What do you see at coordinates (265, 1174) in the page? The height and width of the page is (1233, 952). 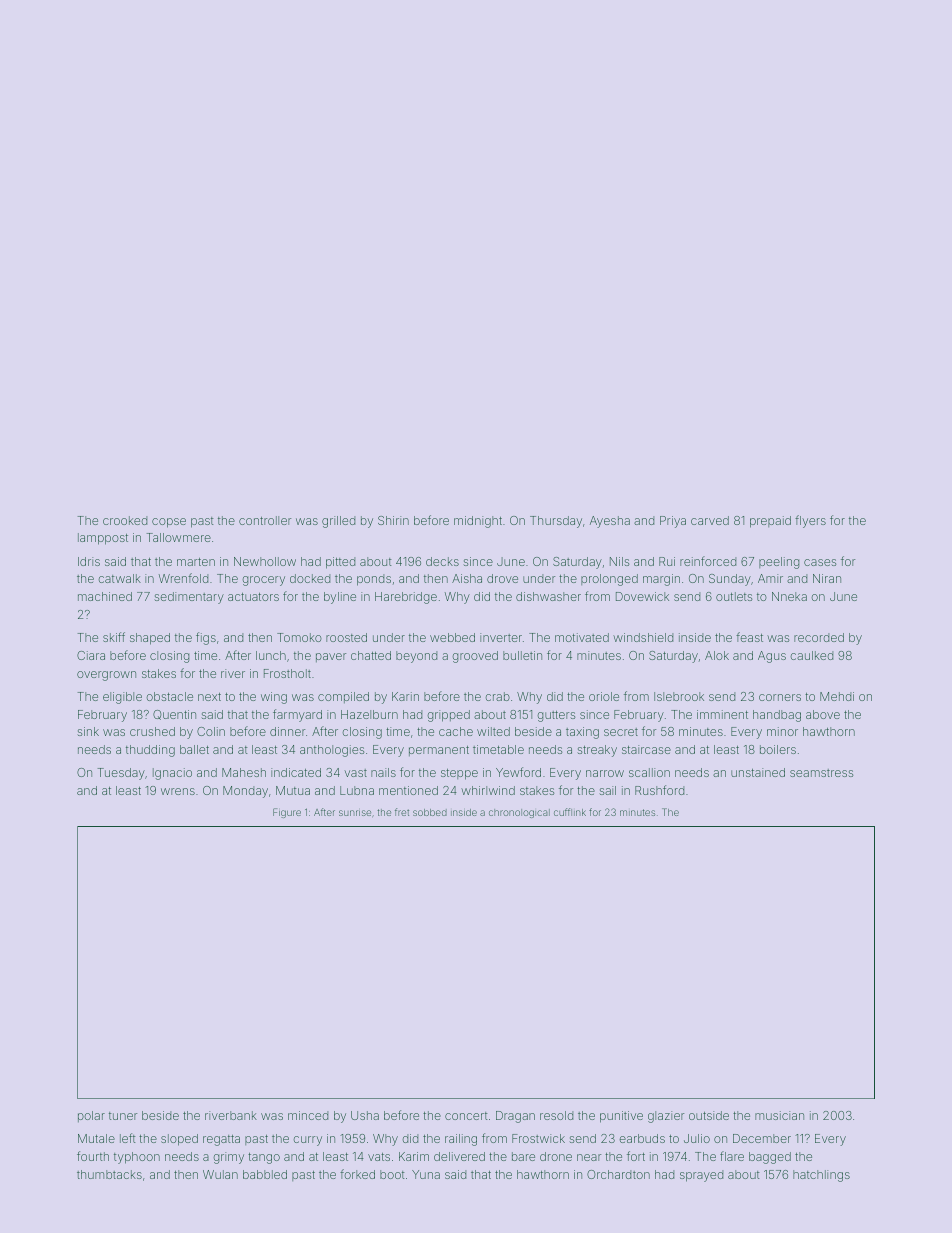 I see `babbled` at bounding box center [265, 1174].
